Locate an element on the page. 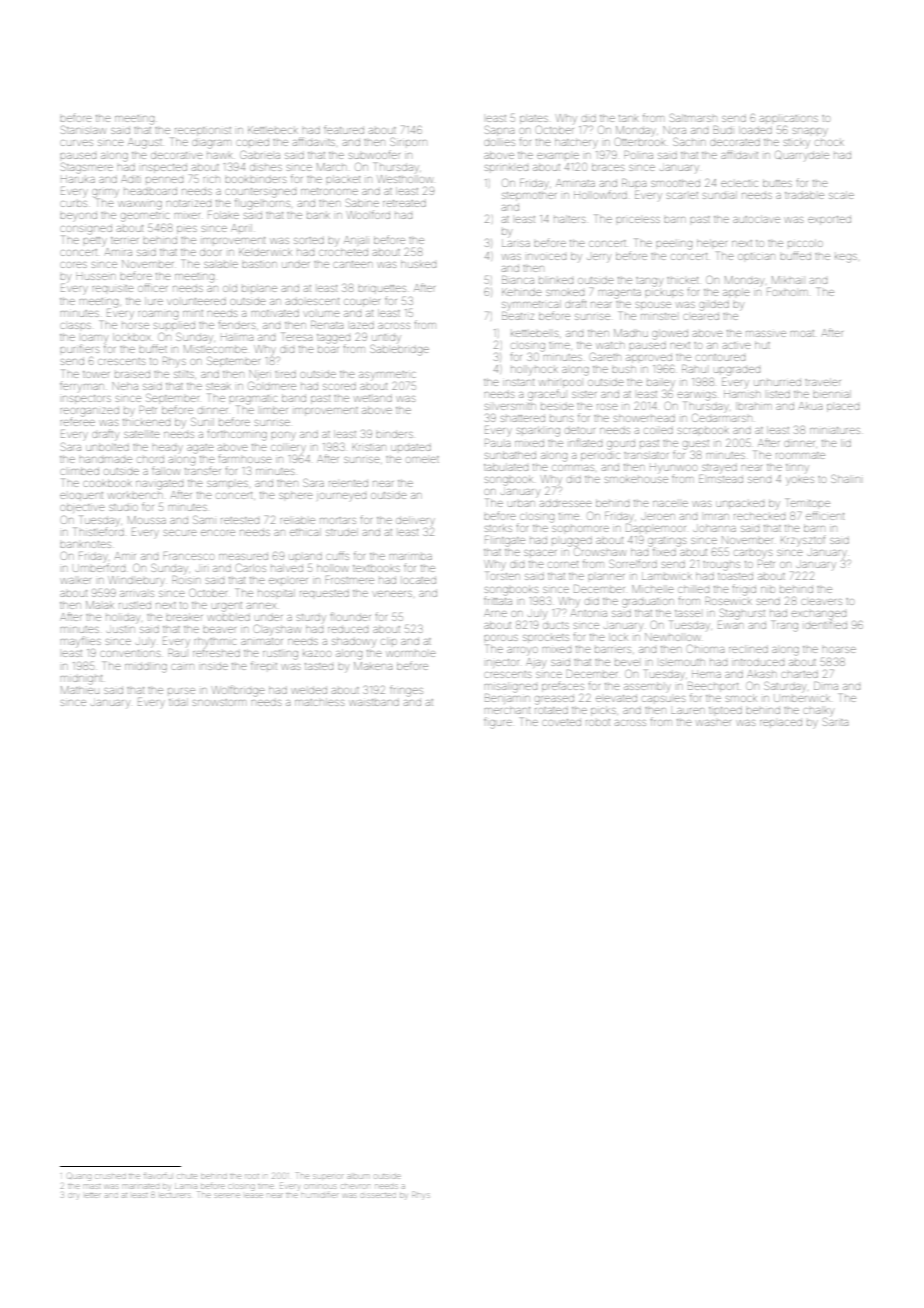  husked is located at coordinates (418, 264).
